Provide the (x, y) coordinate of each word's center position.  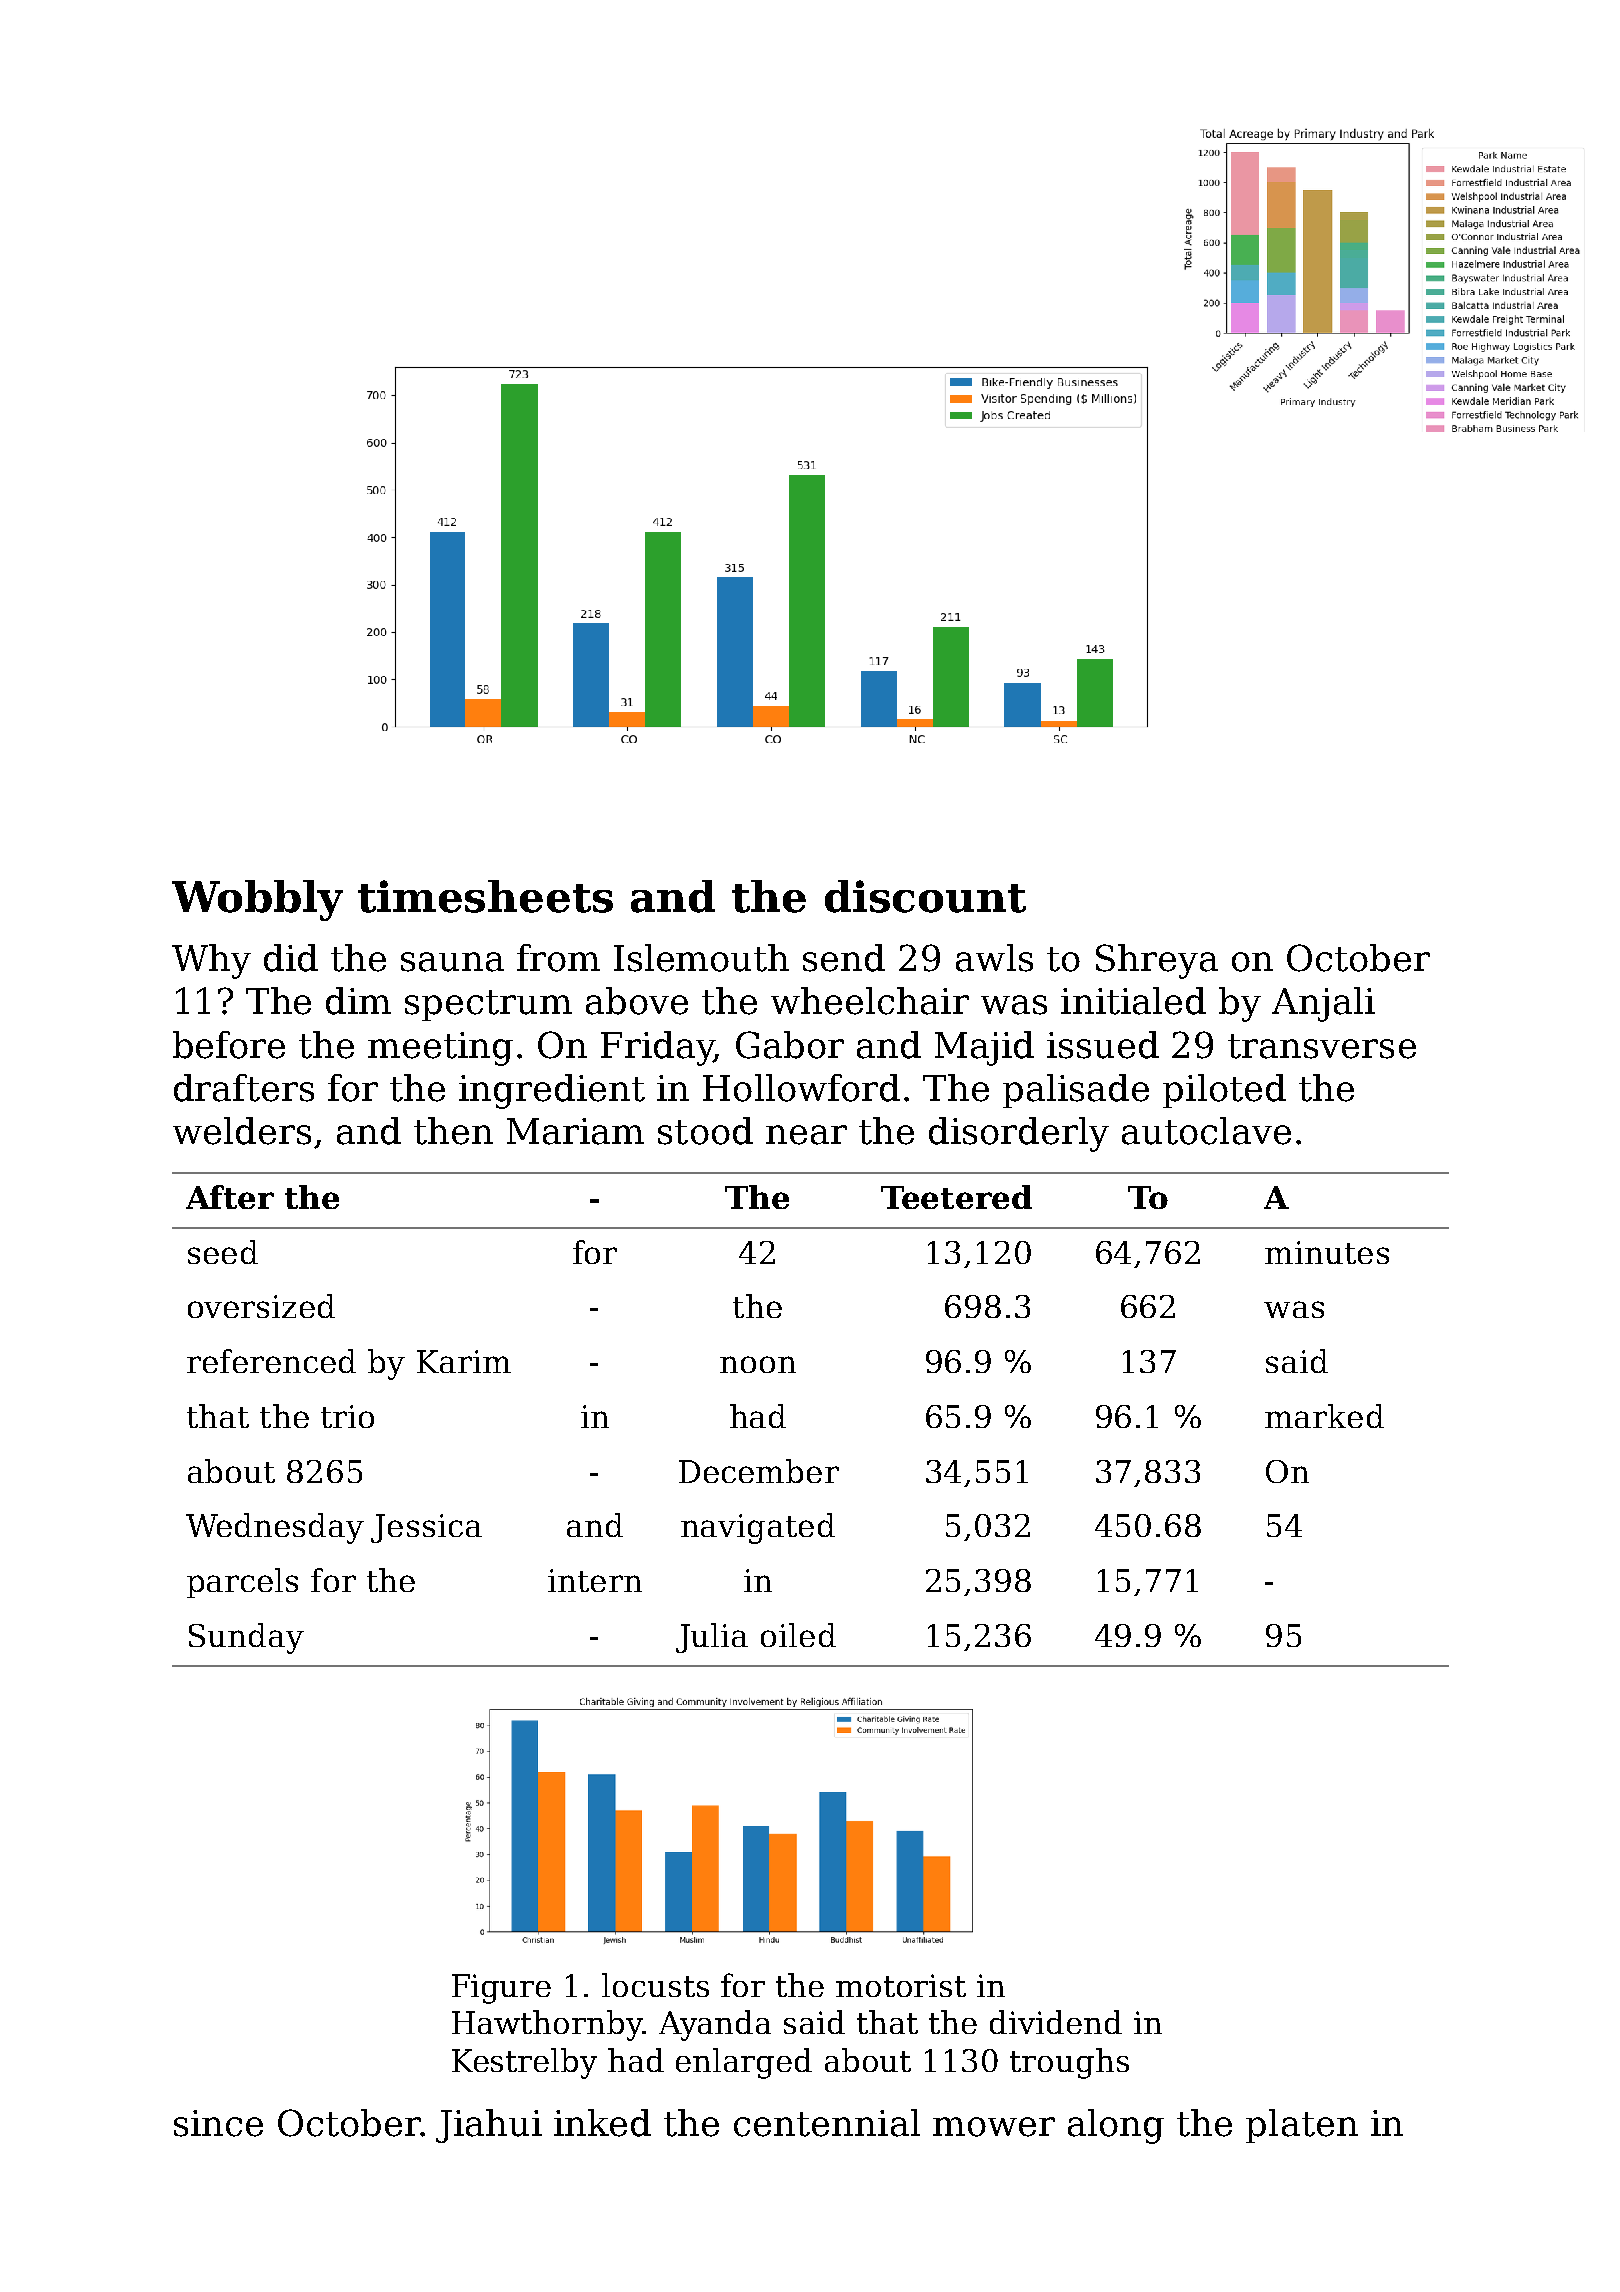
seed (223, 1252)
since (218, 2123)
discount (925, 896)
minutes (1327, 1252)
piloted (1224, 1091)
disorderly (1019, 1134)
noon (758, 1364)
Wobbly (257, 900)
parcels (242, 1583)
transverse (1322, 1046)
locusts (655, 1985)
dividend (1056, 2022)
